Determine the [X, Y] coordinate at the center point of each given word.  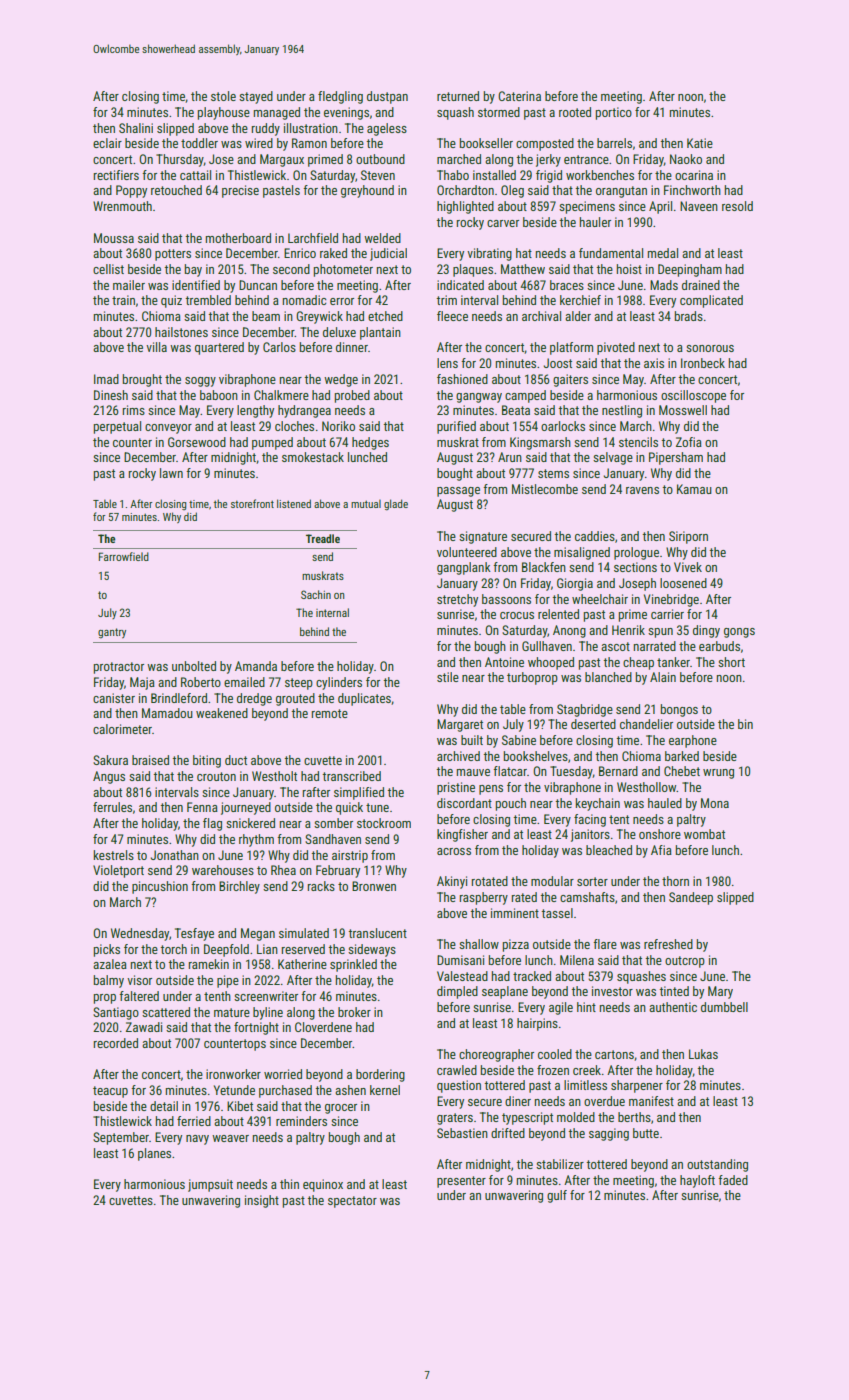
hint [586, 1007]
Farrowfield [124, 556]
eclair [107, 143]
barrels [614, 143]
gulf [557, 1196]
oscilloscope [693, 396]
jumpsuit [210, 1185]
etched [385, 316]
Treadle [323, 538]
